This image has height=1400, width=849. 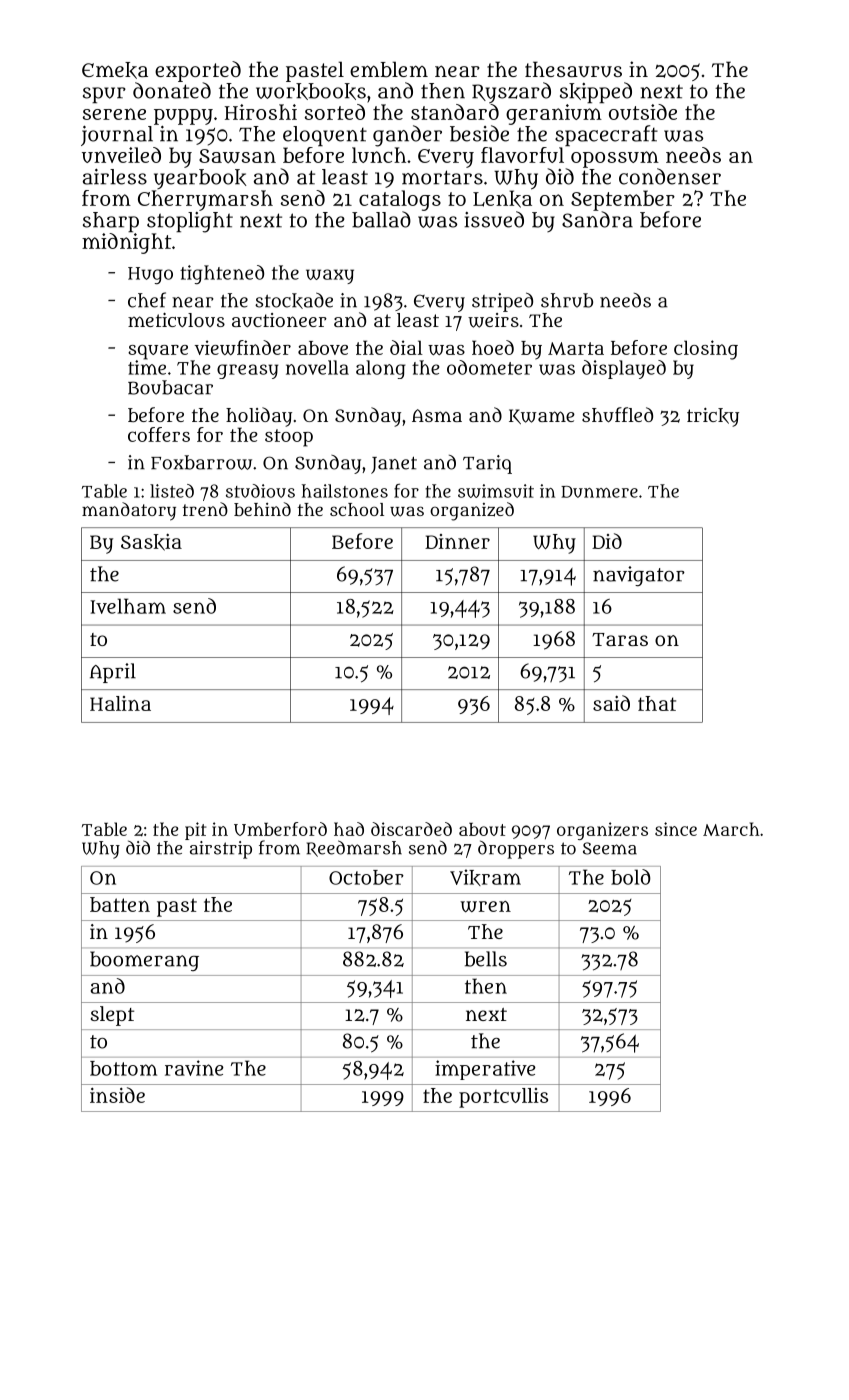 I want to click on weirs, so click(x=493, y=320).
